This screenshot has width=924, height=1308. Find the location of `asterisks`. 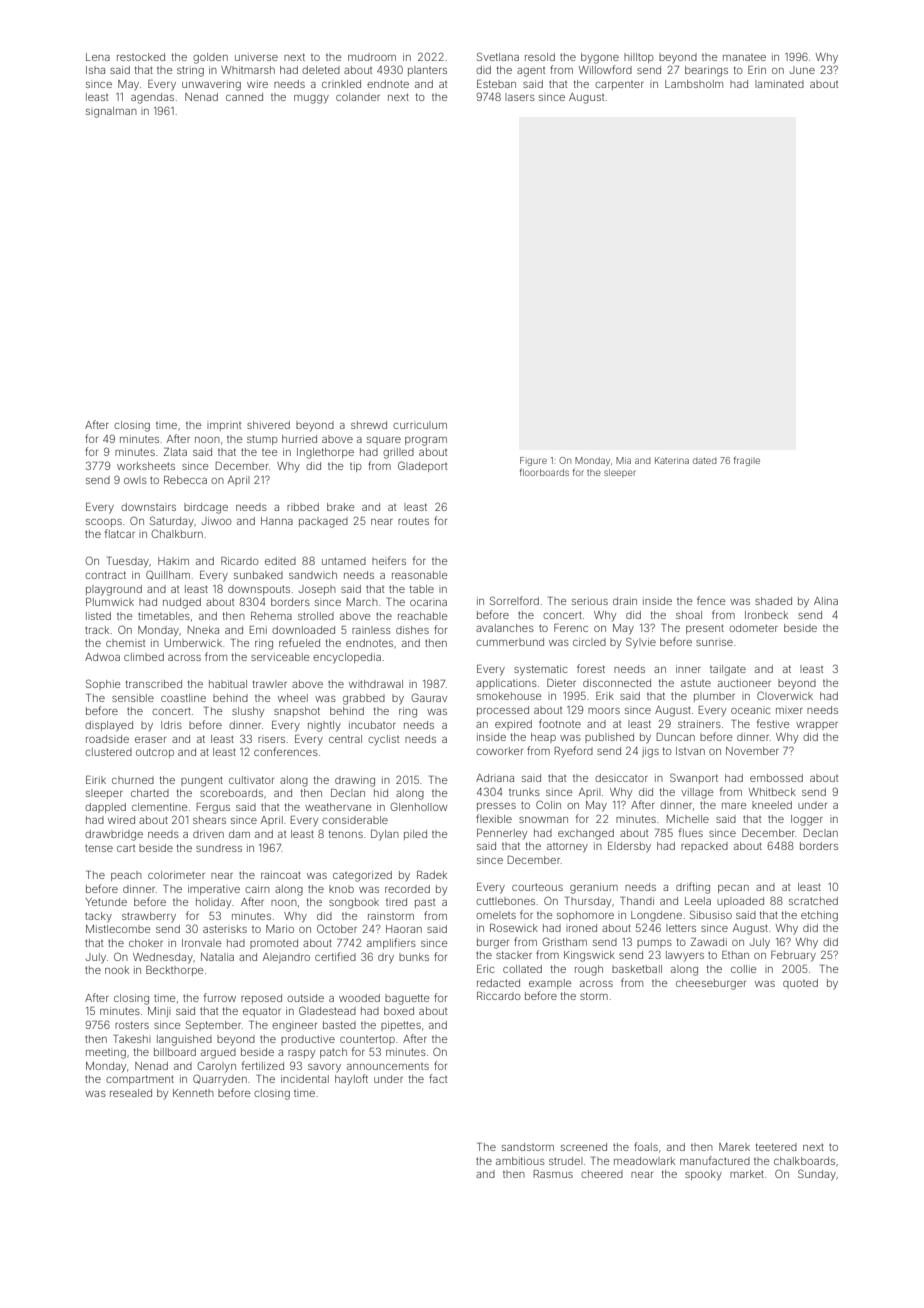

asterisks is located at coordinates (225, 929).
